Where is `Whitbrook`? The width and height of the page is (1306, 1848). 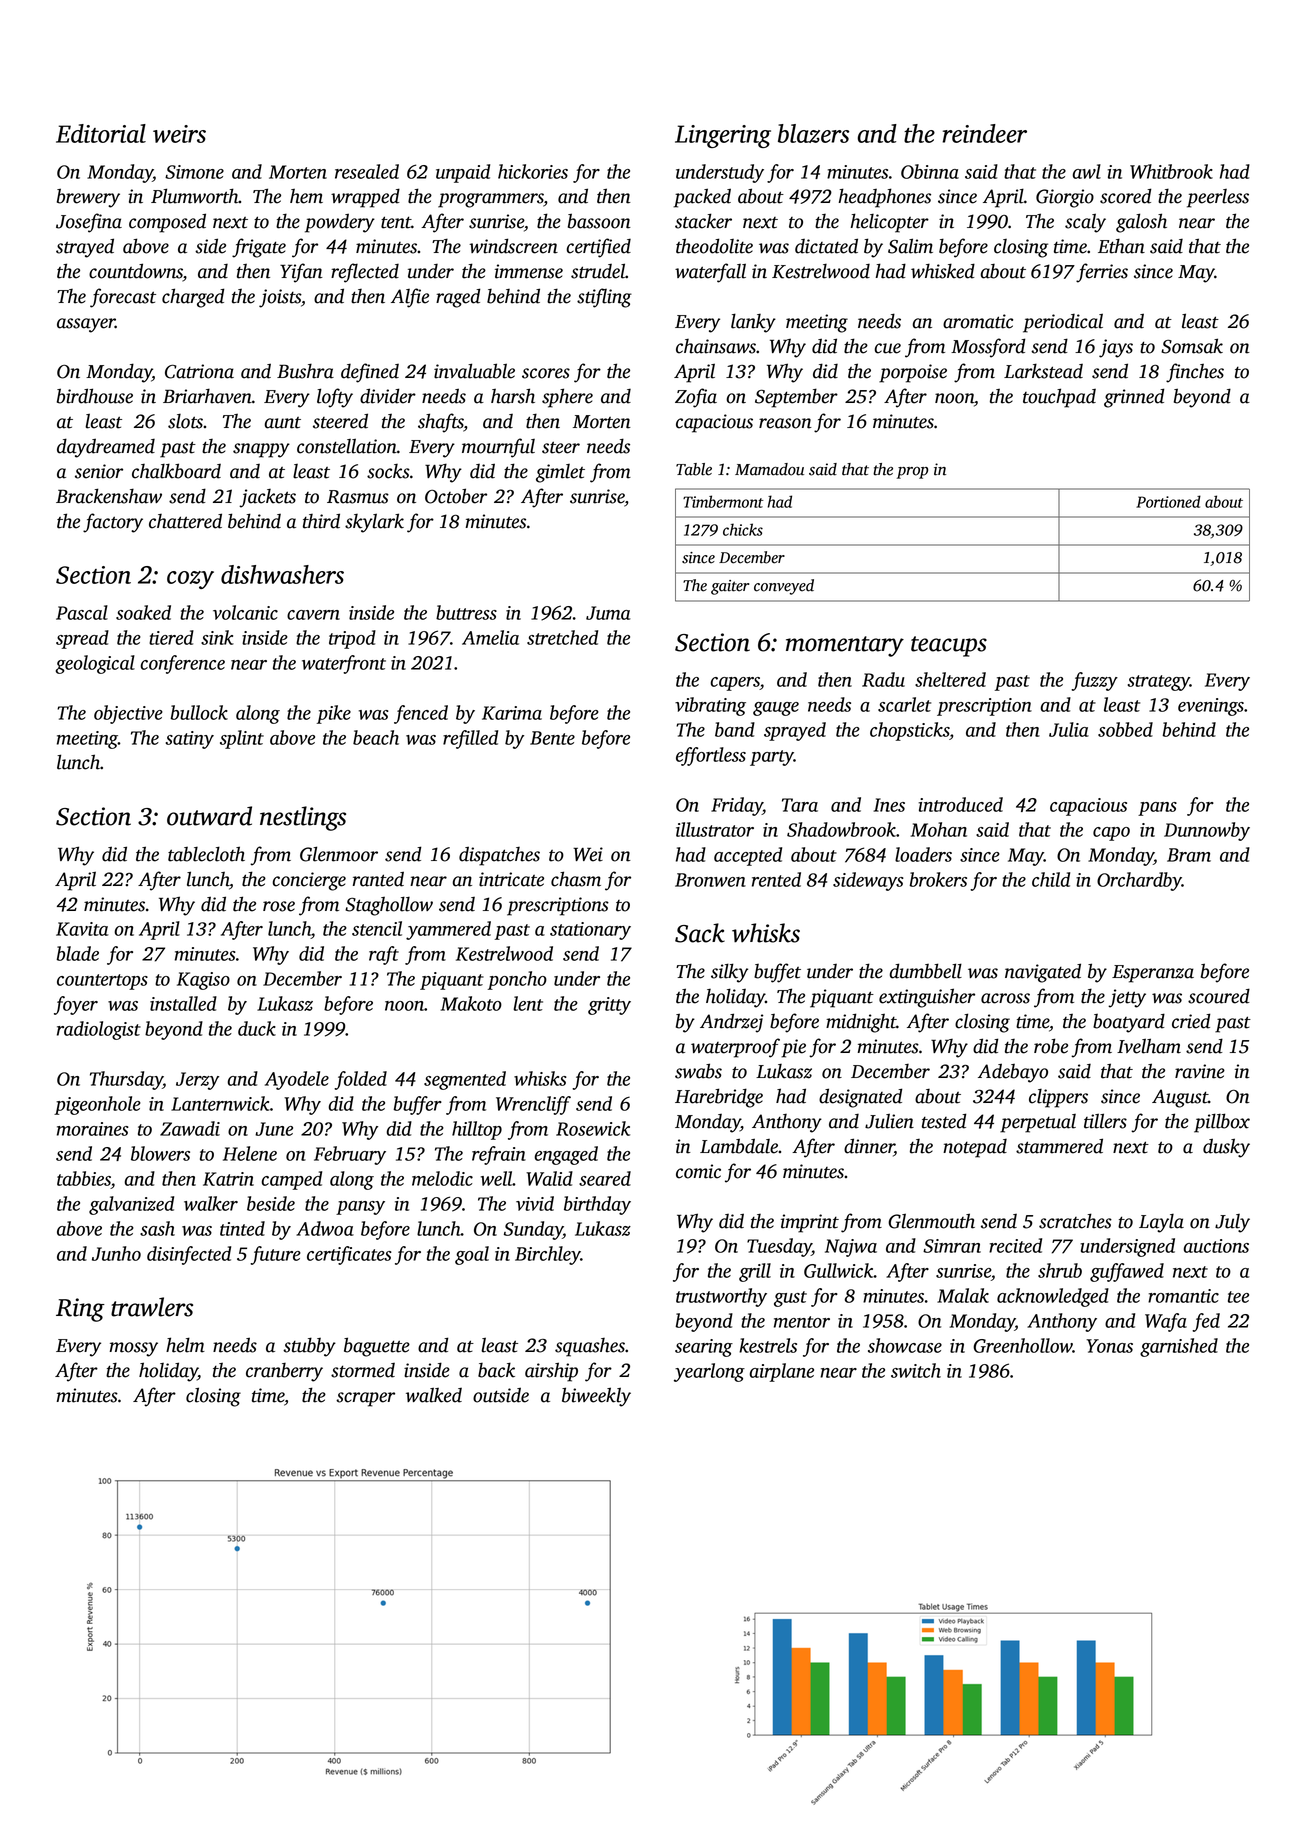
Whitbrook is located at coordinates (1171, 171).
